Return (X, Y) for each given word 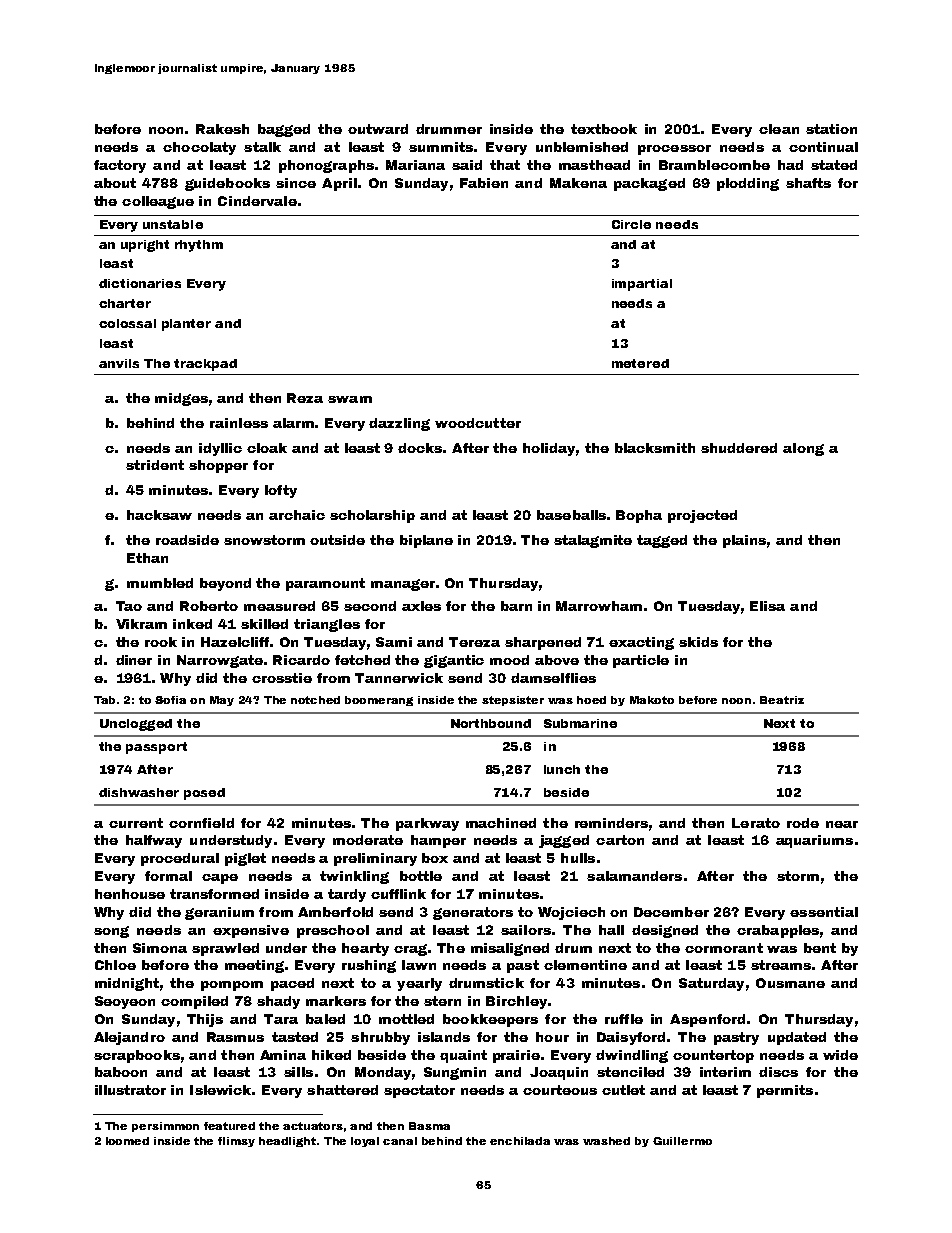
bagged (284, 130)
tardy (347, 895)
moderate (368, 840)
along (803, 449)
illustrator (130, 1090)
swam (350, 399)
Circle (631, 224)
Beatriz (782, 700)
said (467, 165)
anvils (119, 363)
